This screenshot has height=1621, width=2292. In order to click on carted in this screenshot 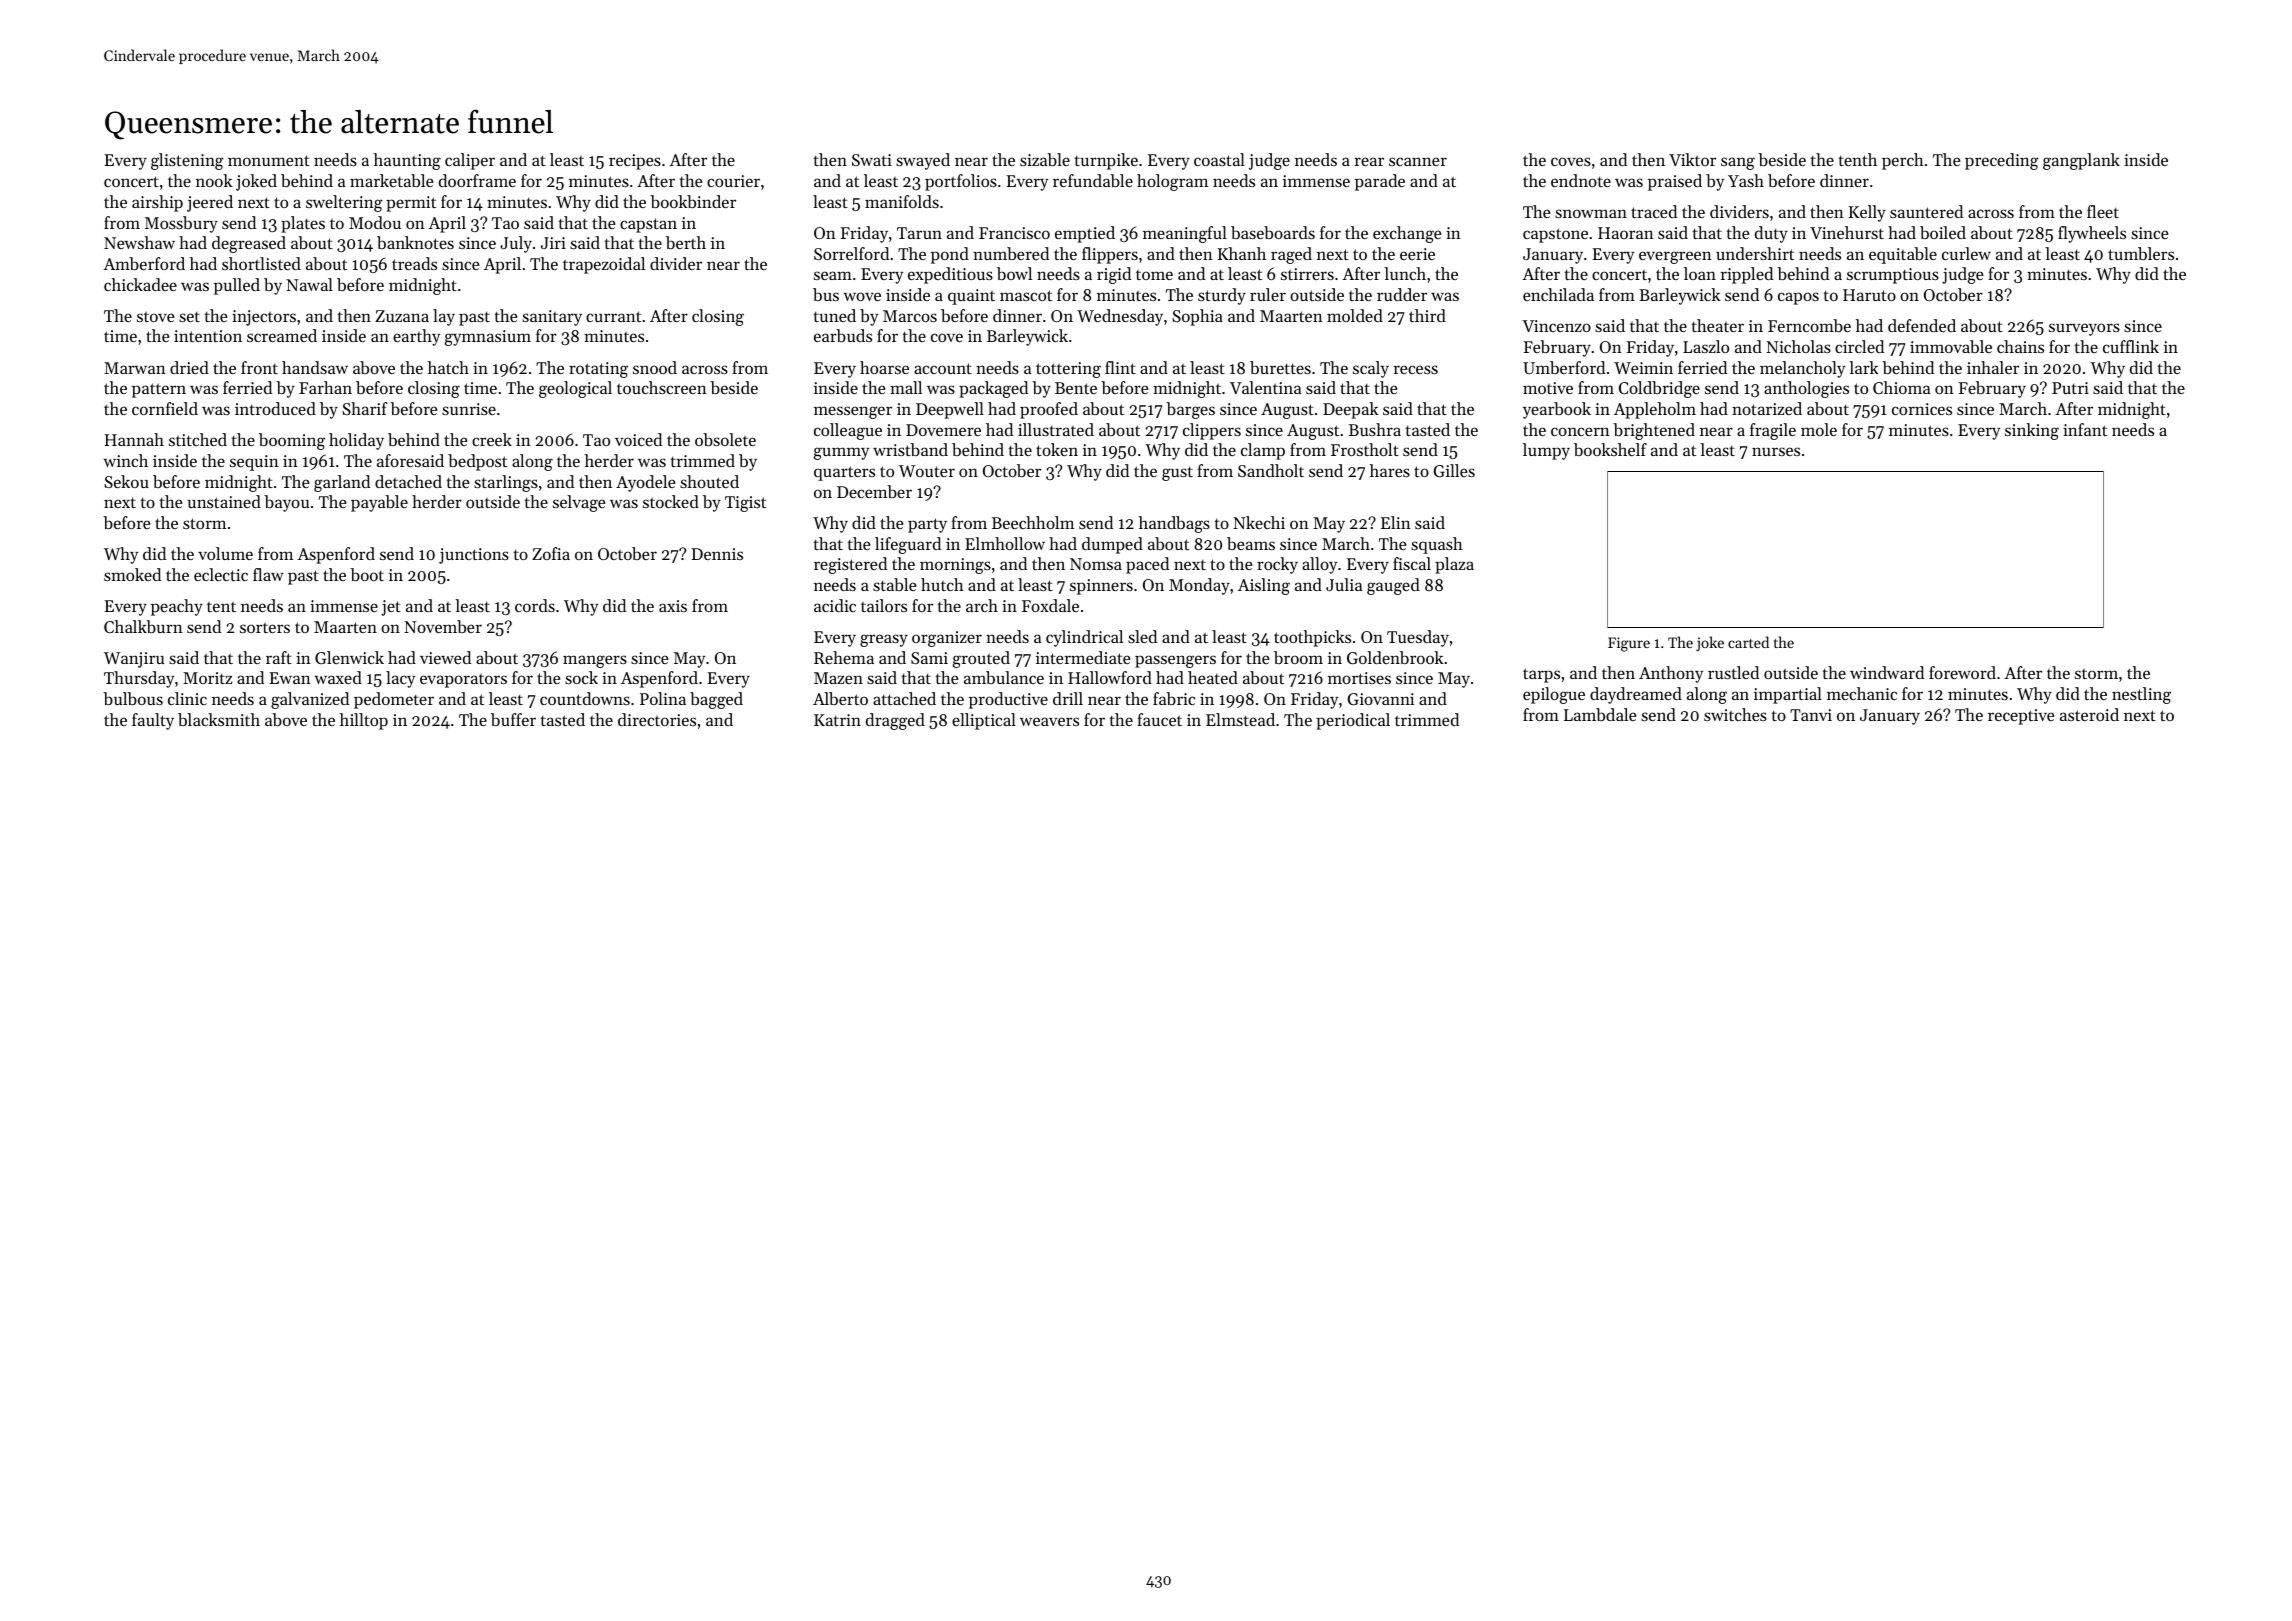, I will do `click(1748, 642)`.
